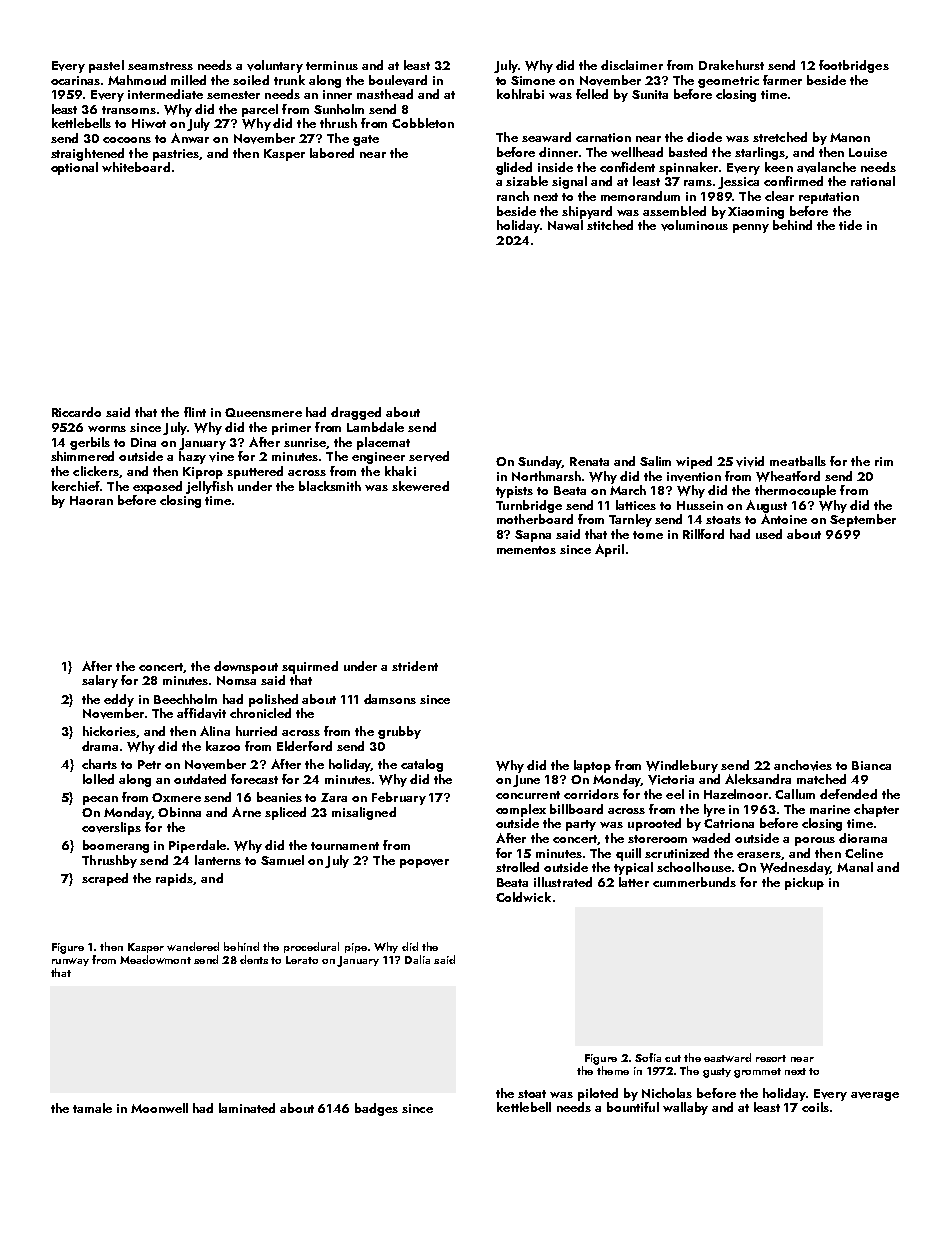 The height and width of the image is (1233, 952). I want to click on flint, so click(195, 412).
